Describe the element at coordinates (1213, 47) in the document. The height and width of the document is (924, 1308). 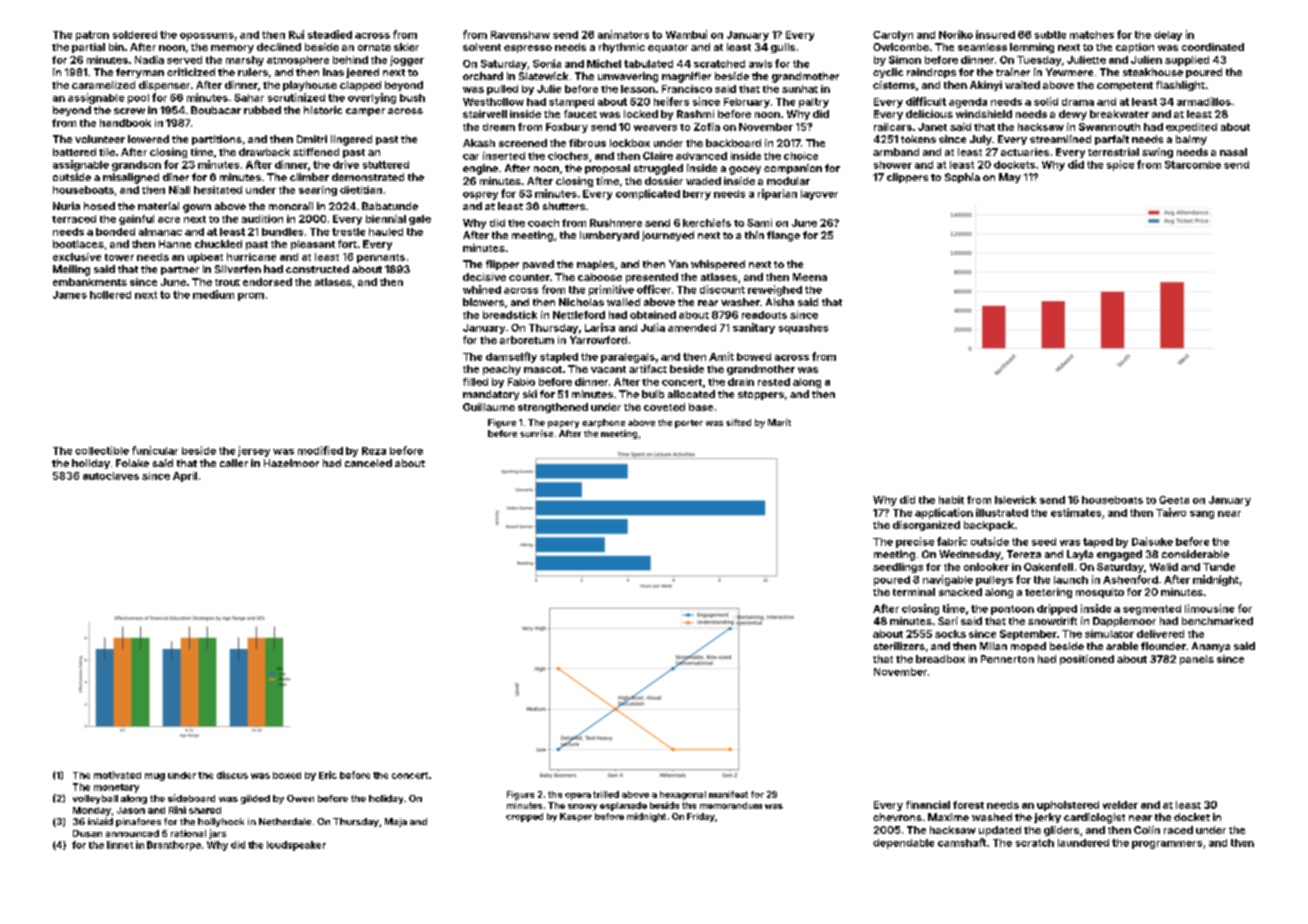
I see `coordinated` at that location.
